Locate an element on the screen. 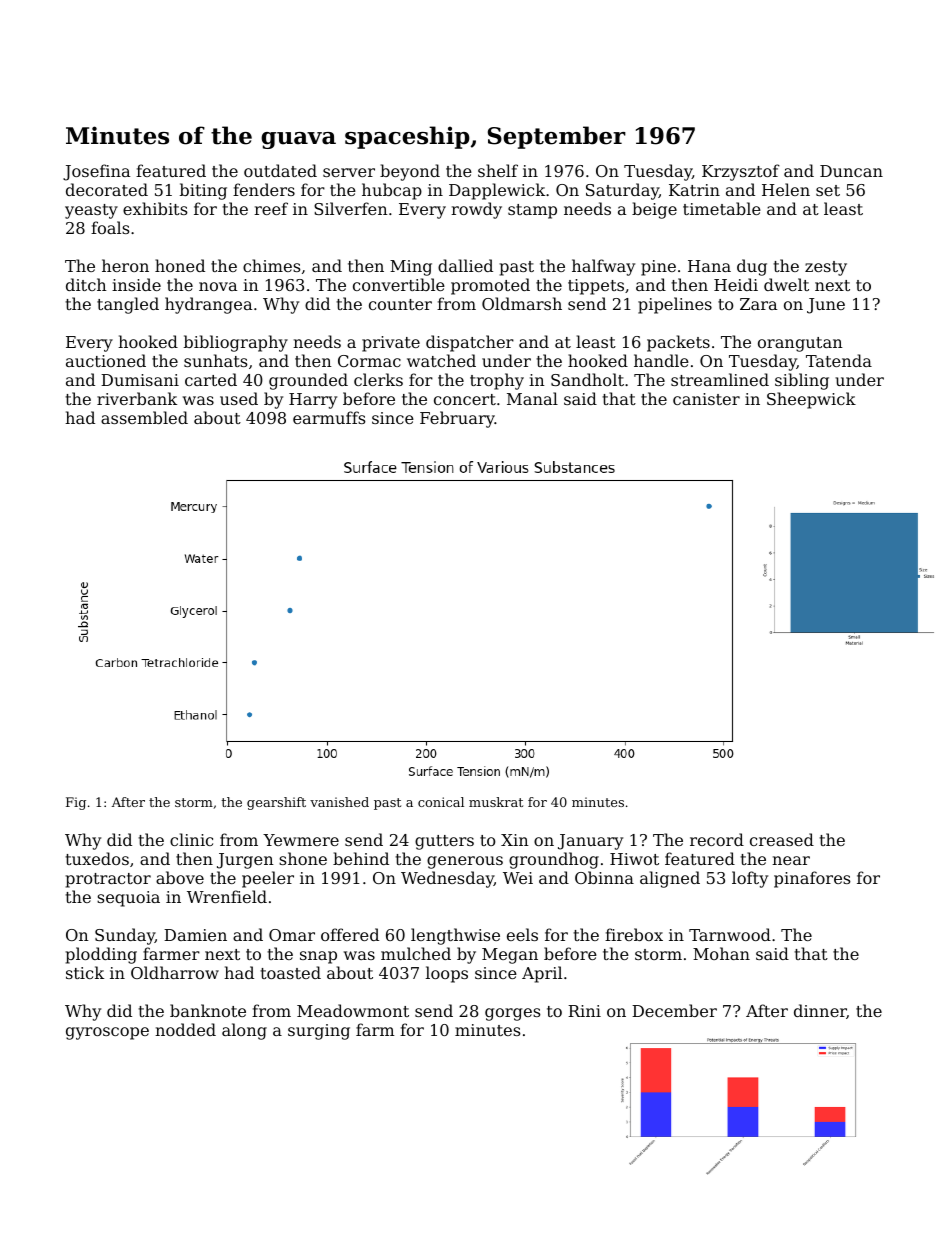  Sheepwick is located at coordinates (811, 400).
